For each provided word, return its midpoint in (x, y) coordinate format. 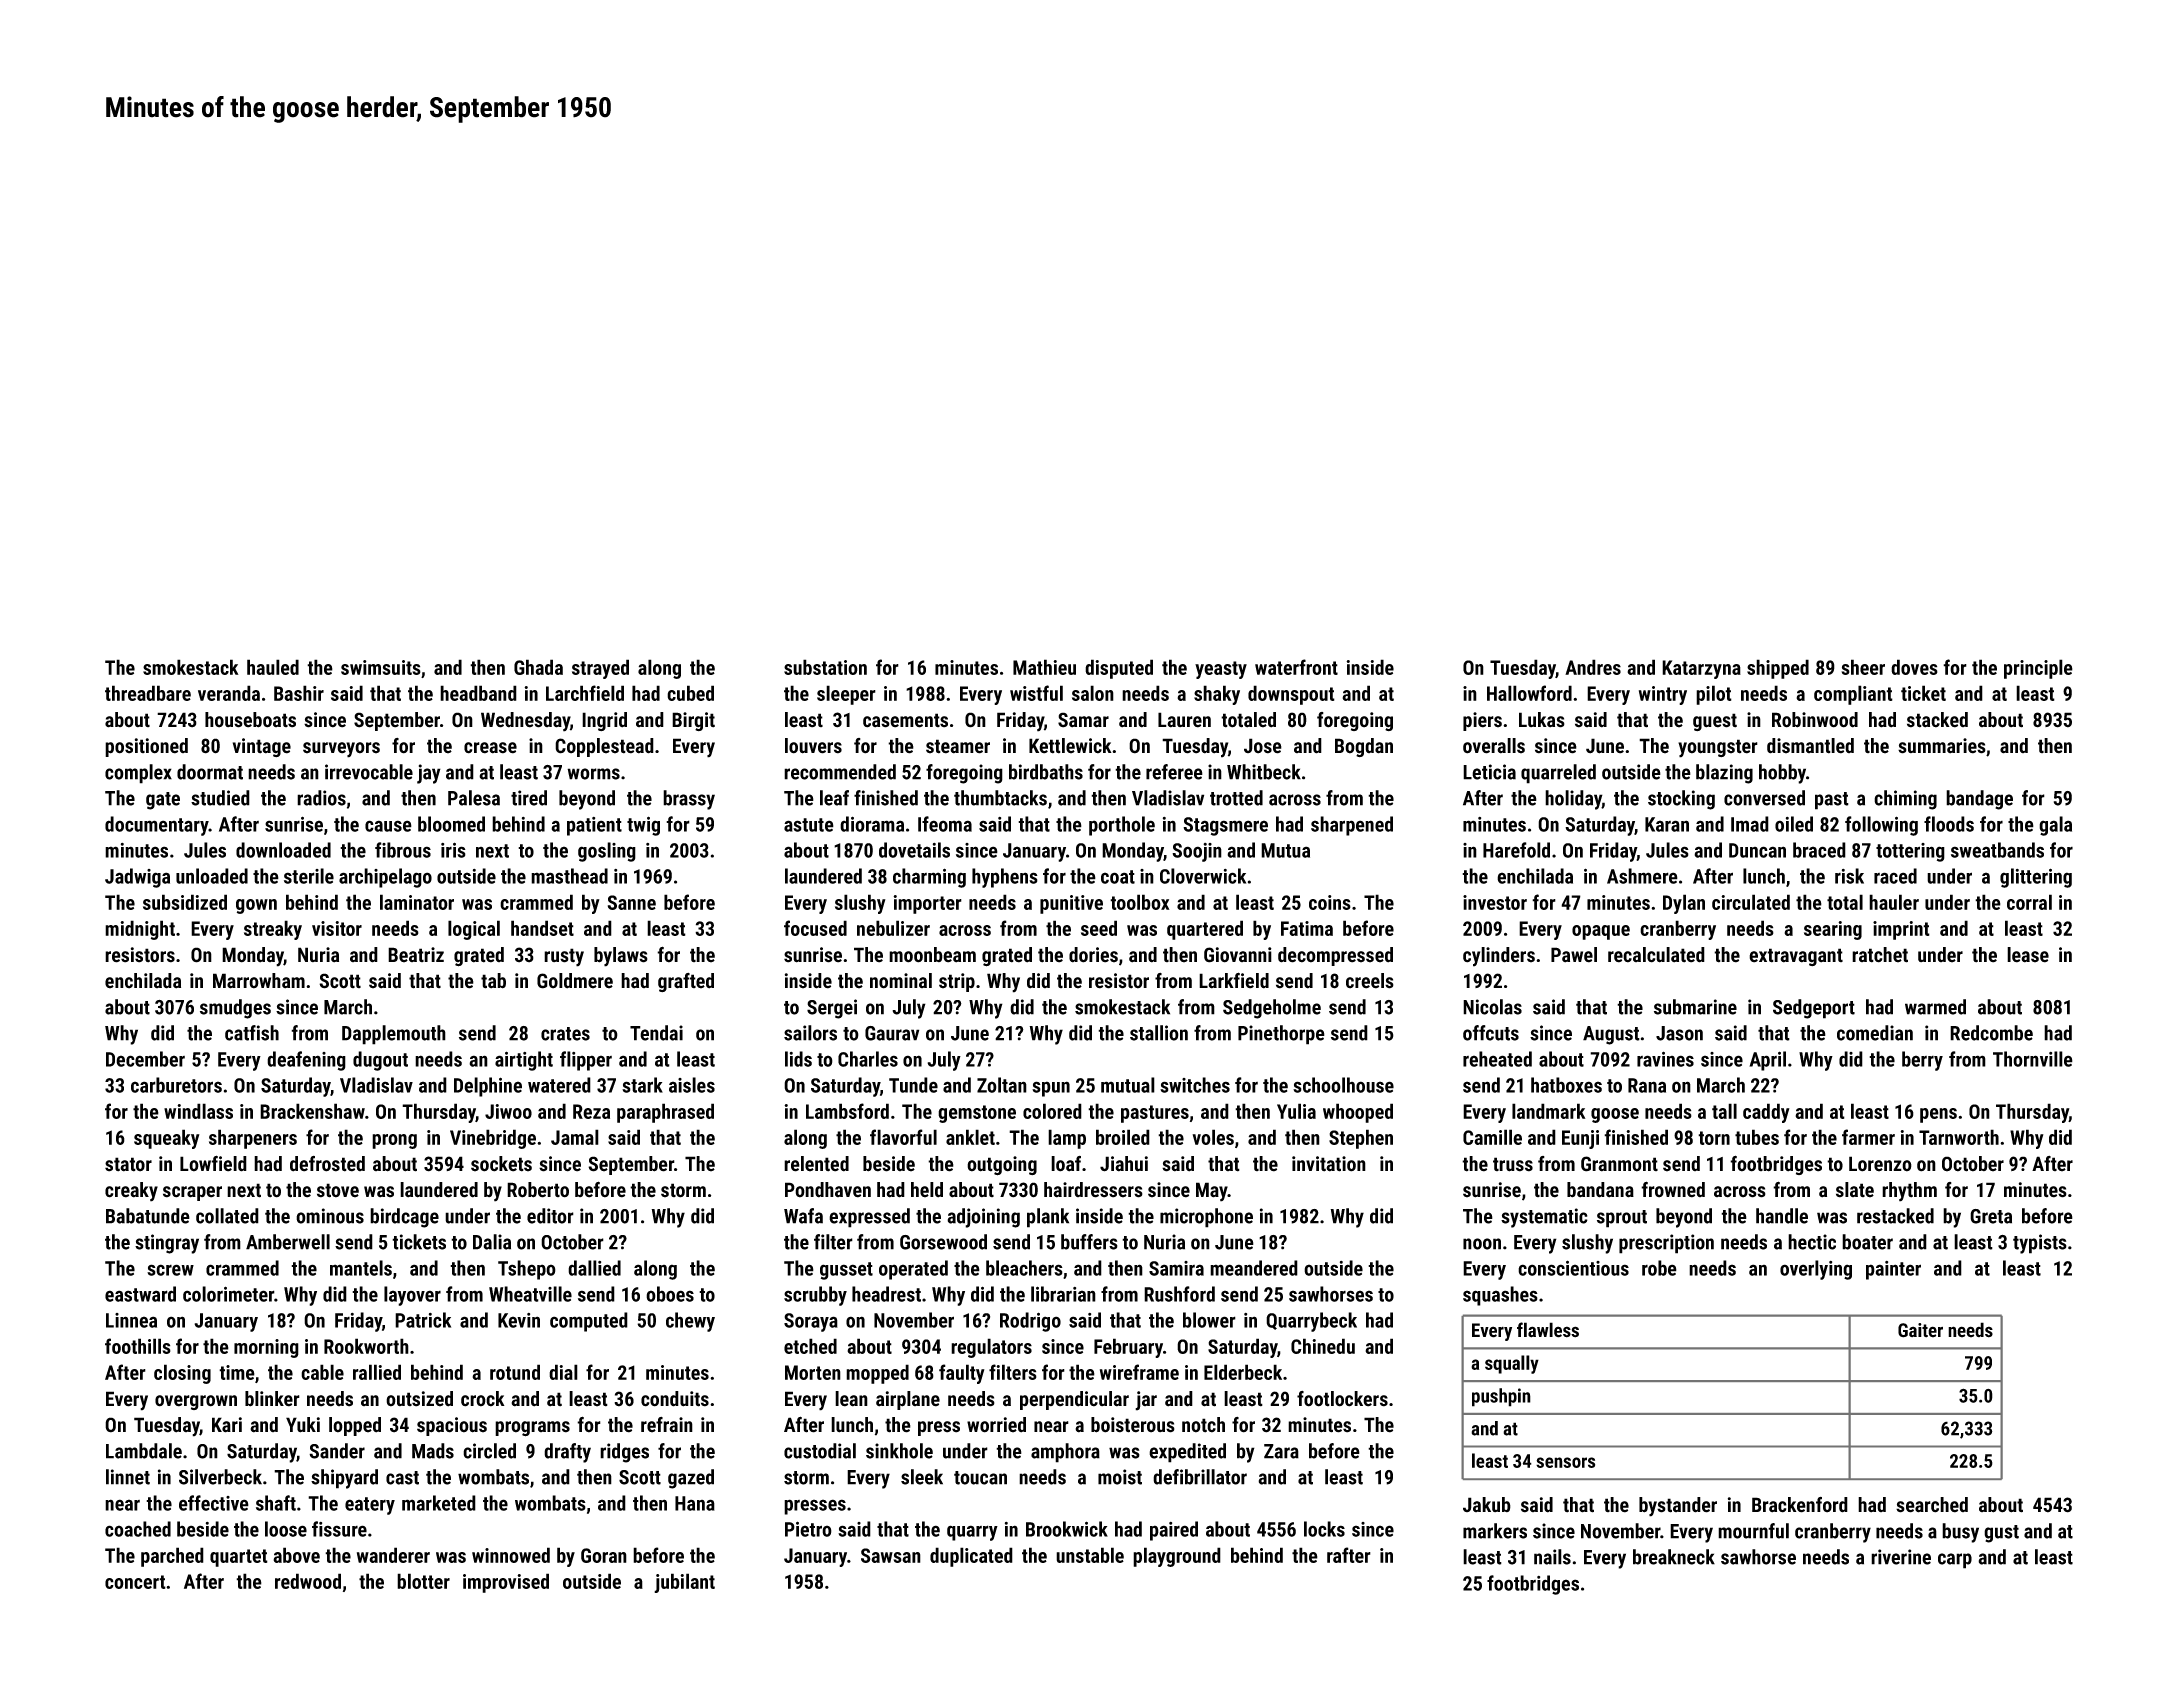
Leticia (1489, 772)
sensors (1565, 1462)
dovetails (914, 850)
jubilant (684, 1583)
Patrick (423, 1320)
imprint (1901, 930)
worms (593, 774)
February (1128, 1348)
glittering (2036, 878)
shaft (276, 1503)
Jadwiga (137, 878)
